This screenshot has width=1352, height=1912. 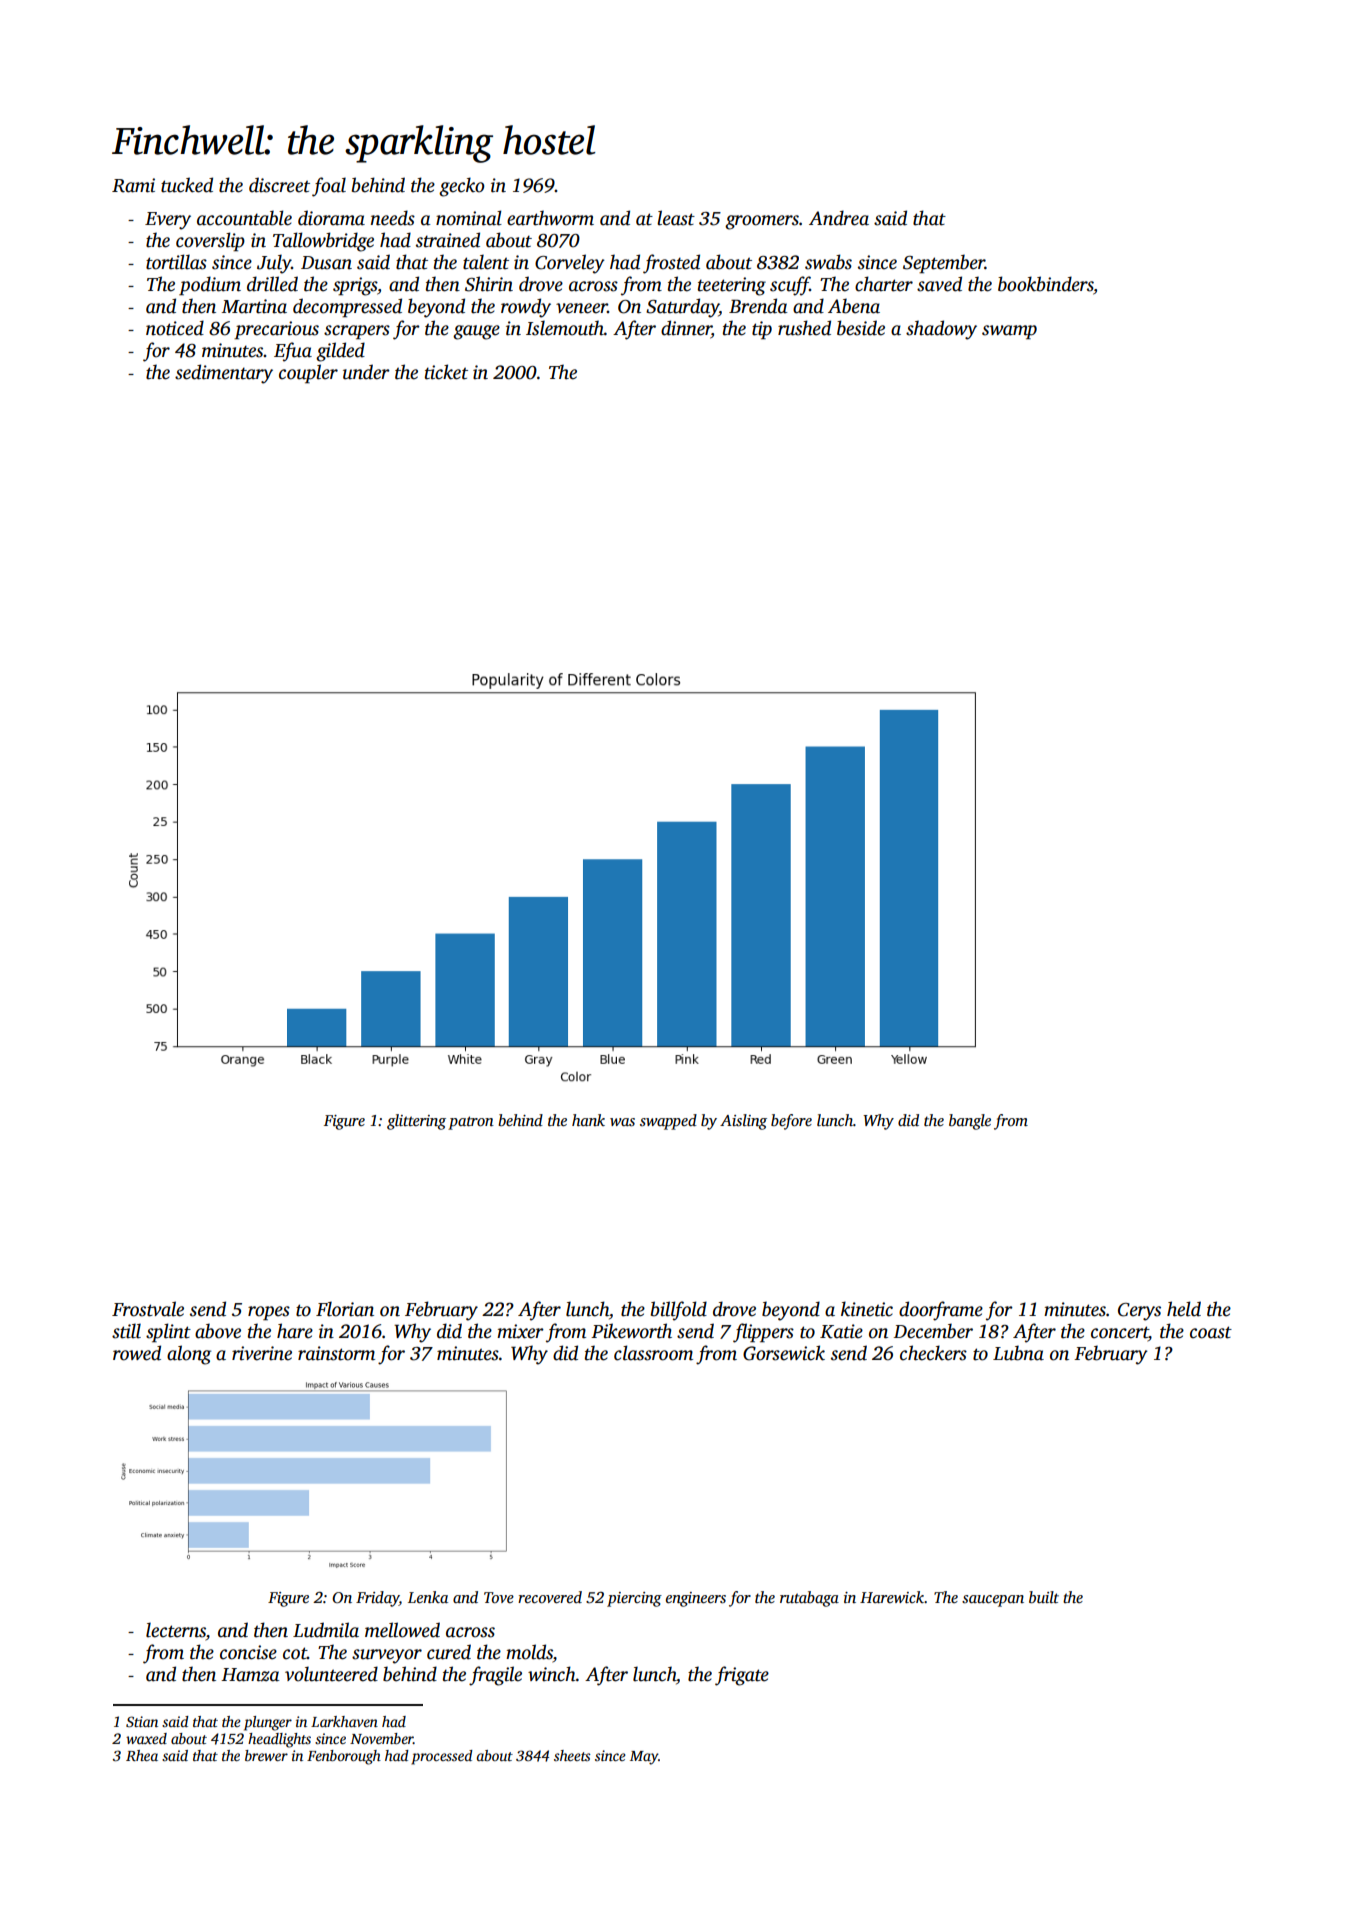 What do you see at coordinates (941, 330) in the screenshot?
I see `shadowy` at bounding box center [941, 330].
